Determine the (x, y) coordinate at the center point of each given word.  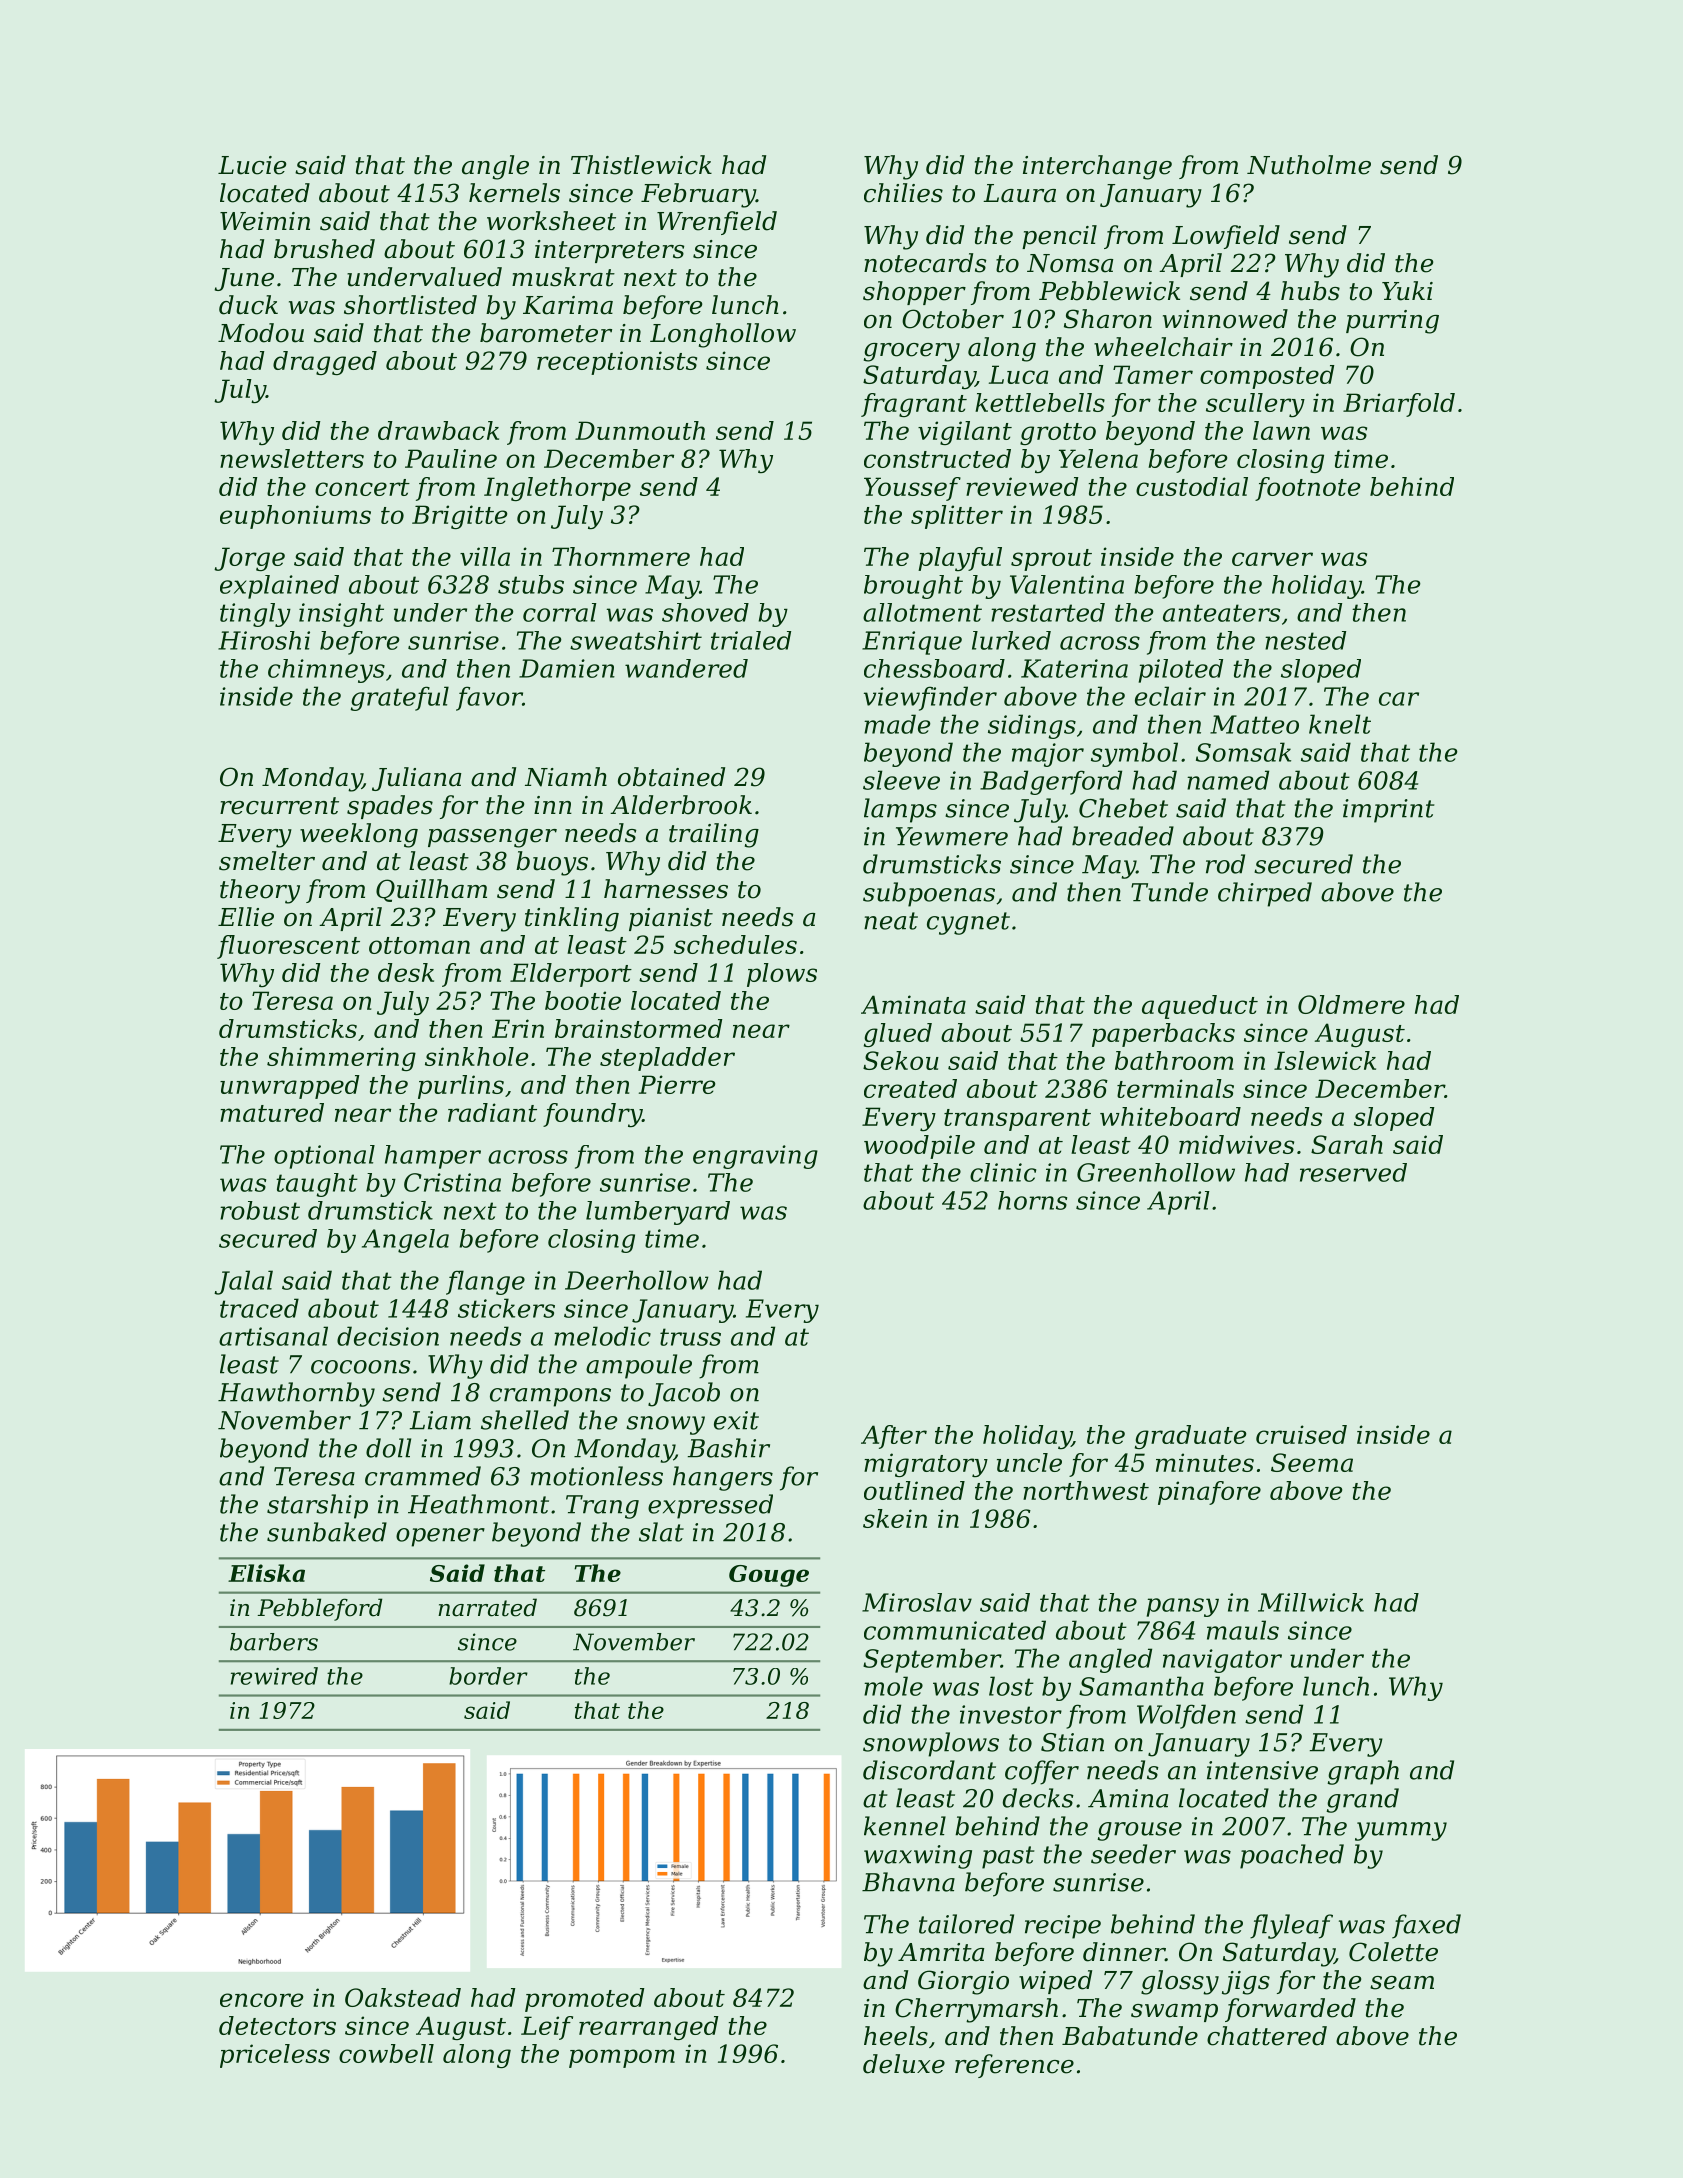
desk (406, 972)
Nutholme (1309, 165)
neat (891, 921)
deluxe (904, 2064)
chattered (1267, 2036)
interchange (1097, 167)
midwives (1236, 1144)
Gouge (769, 1576)
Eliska (266, 1573)
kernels (514, 193)
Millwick (1311, 1602)
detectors (277, 2025)
